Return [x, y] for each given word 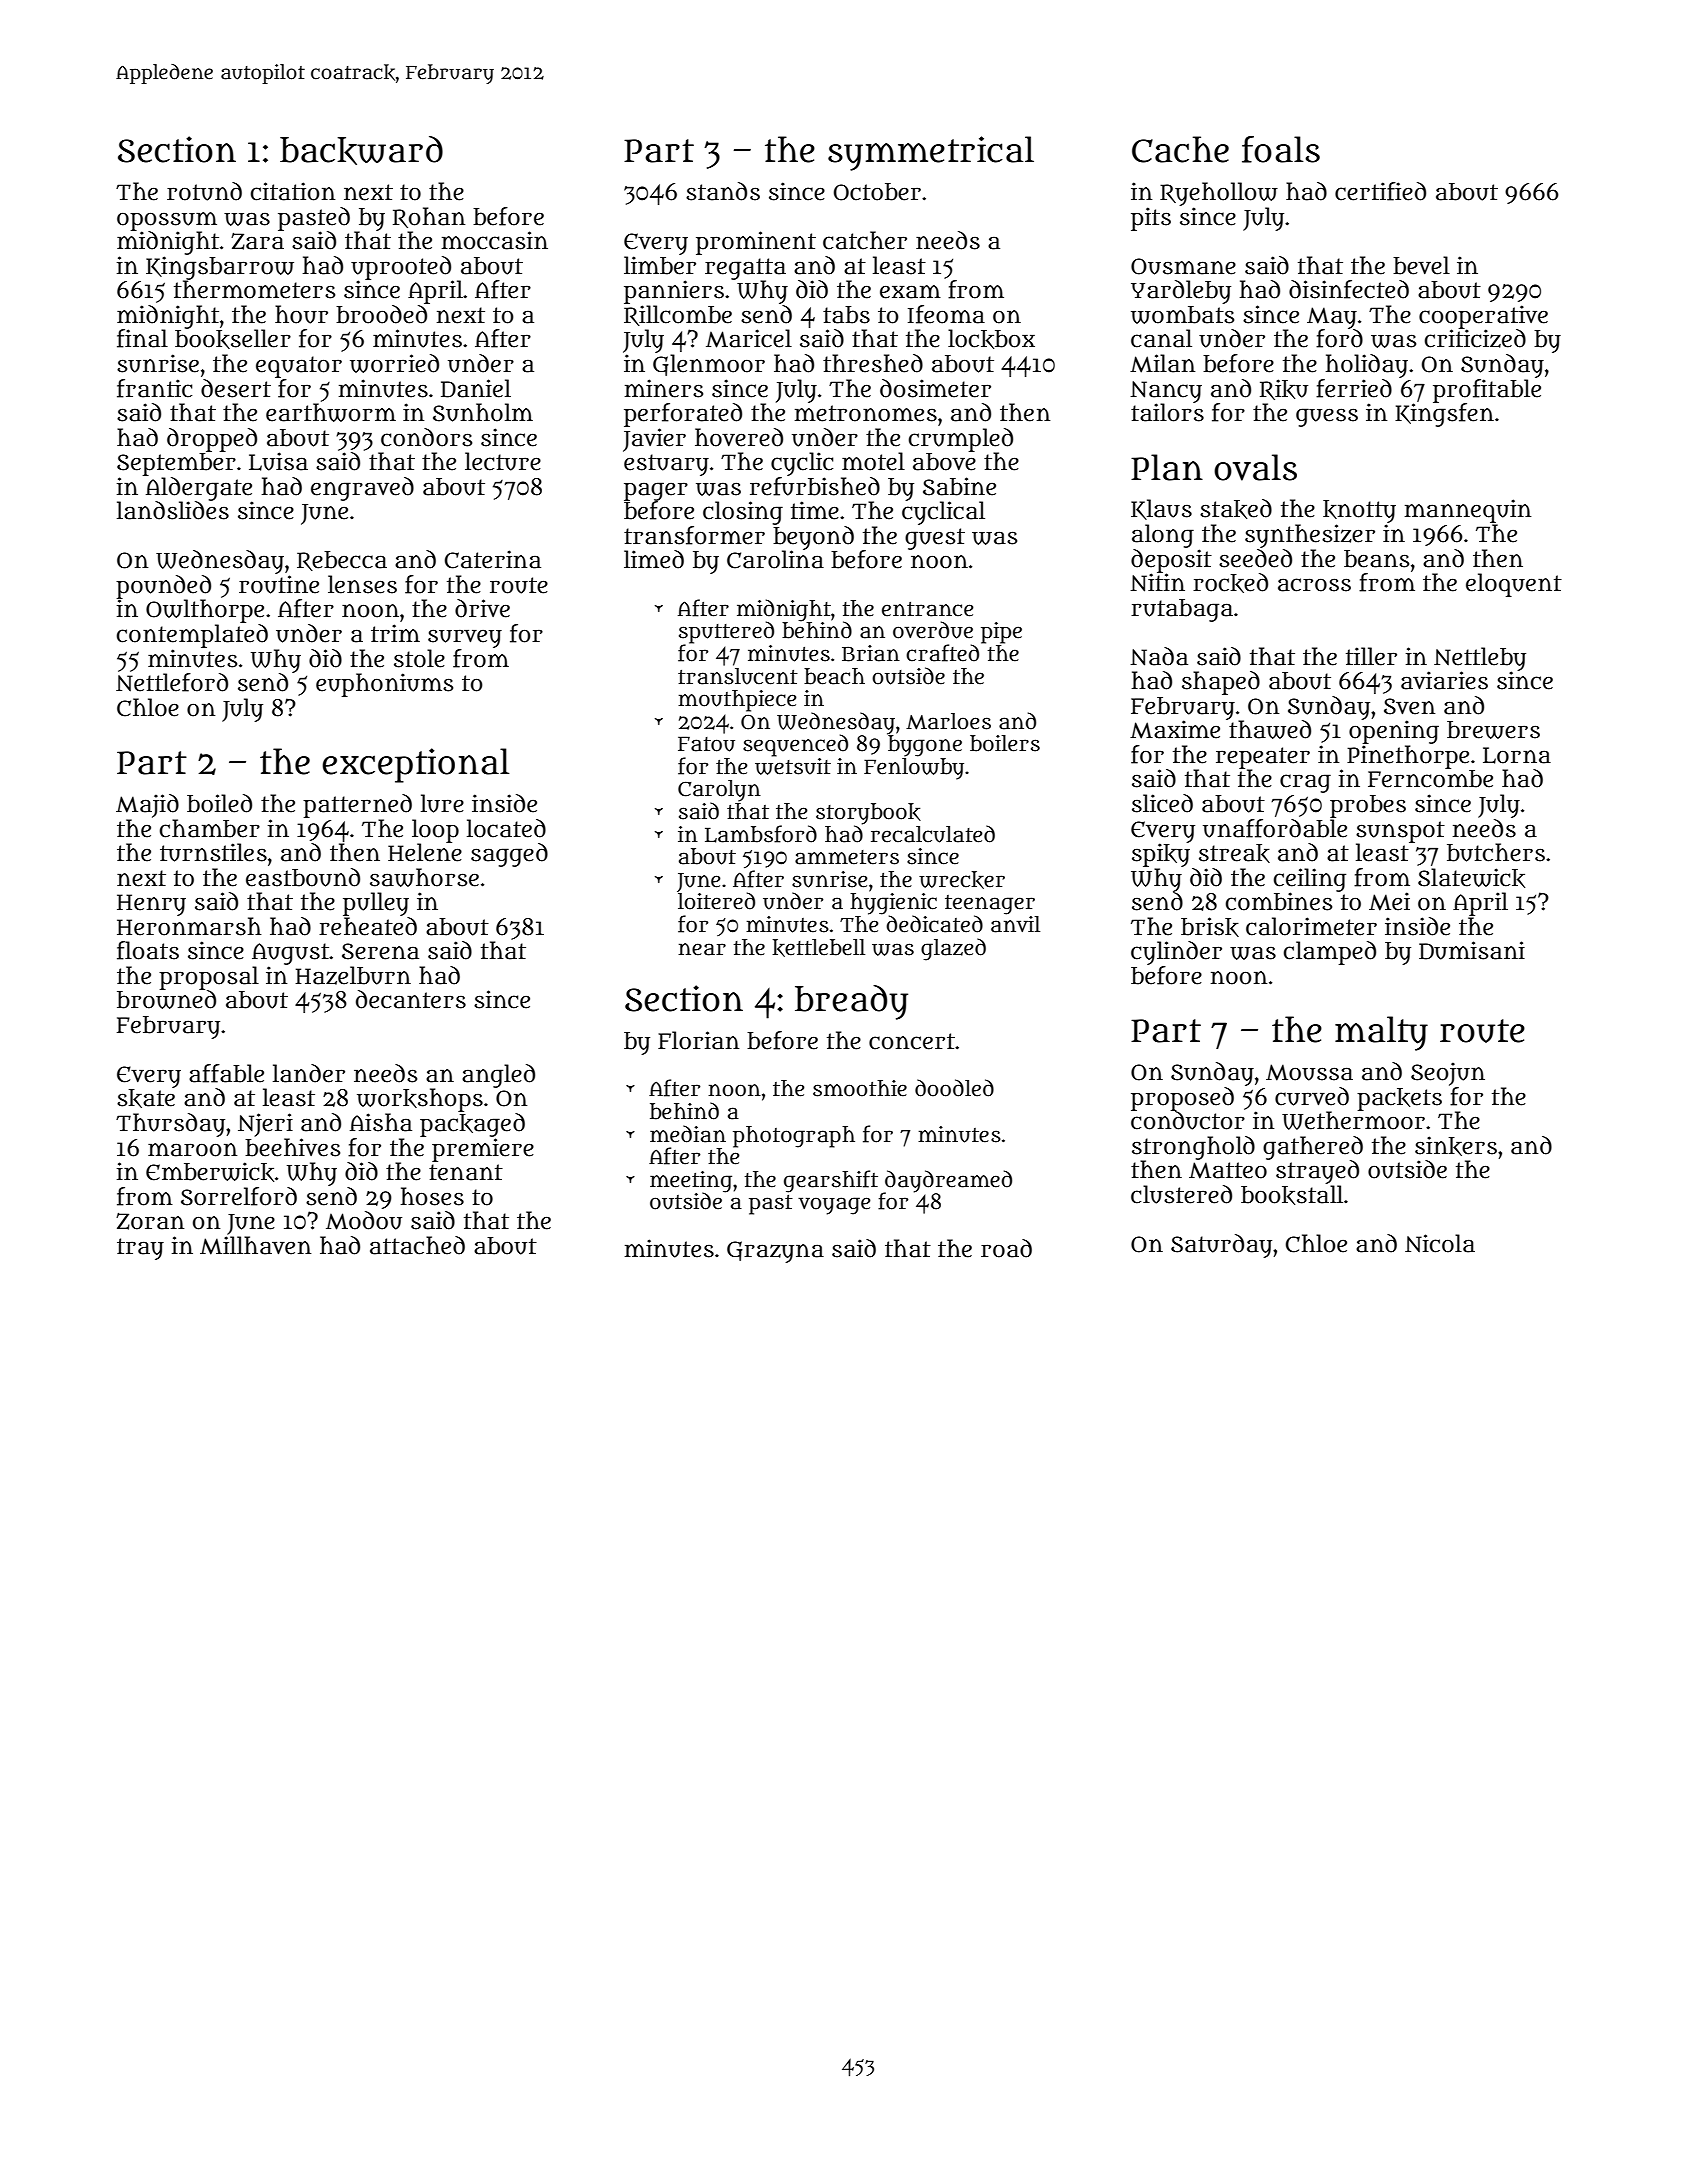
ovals [1255, 467]
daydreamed [948, 1181]
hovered [739, 437]
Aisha [381, 1122]
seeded [1255, 558]
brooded [381, 314]
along [1163, 536]
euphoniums [384, 685]
